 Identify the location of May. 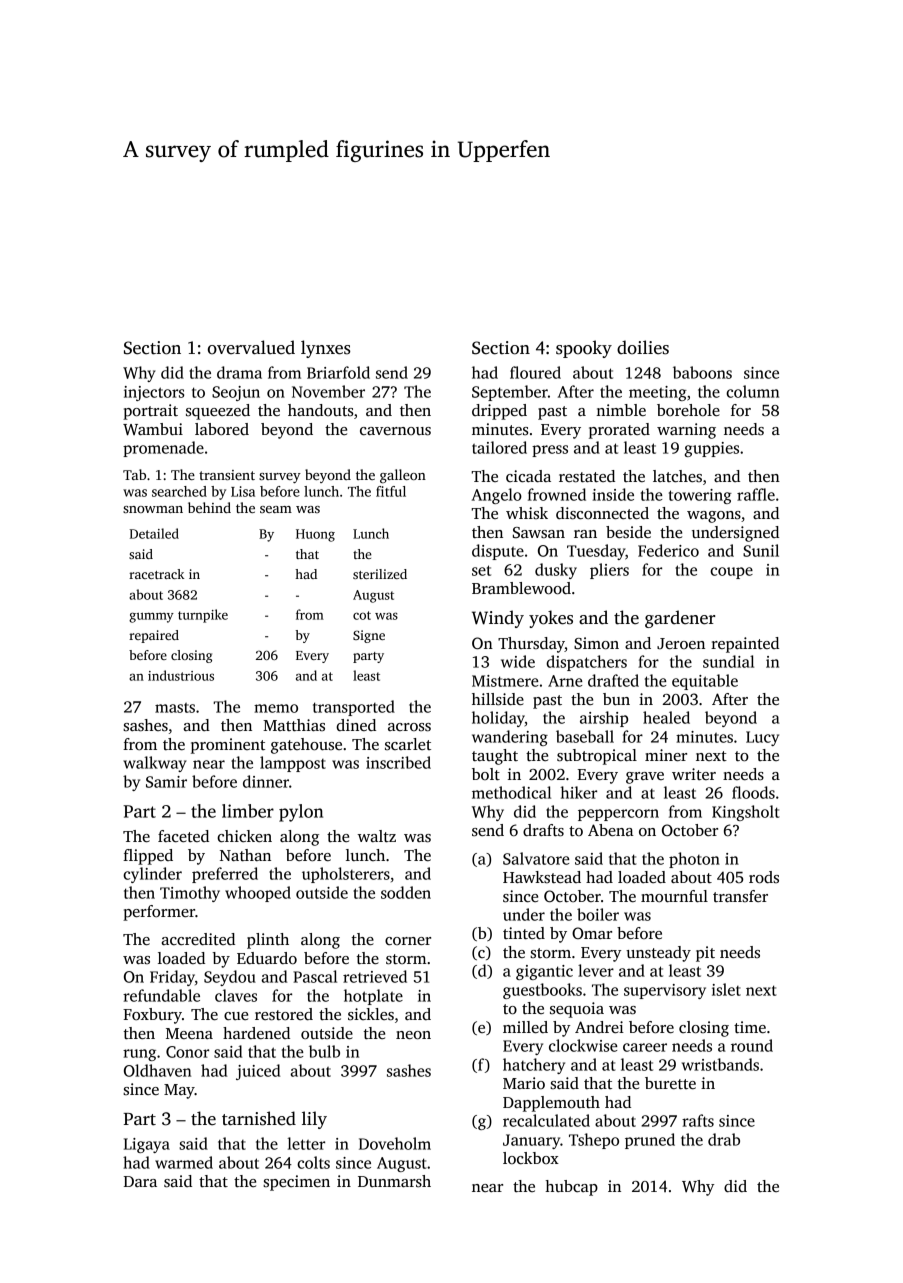
(179, 1091).
